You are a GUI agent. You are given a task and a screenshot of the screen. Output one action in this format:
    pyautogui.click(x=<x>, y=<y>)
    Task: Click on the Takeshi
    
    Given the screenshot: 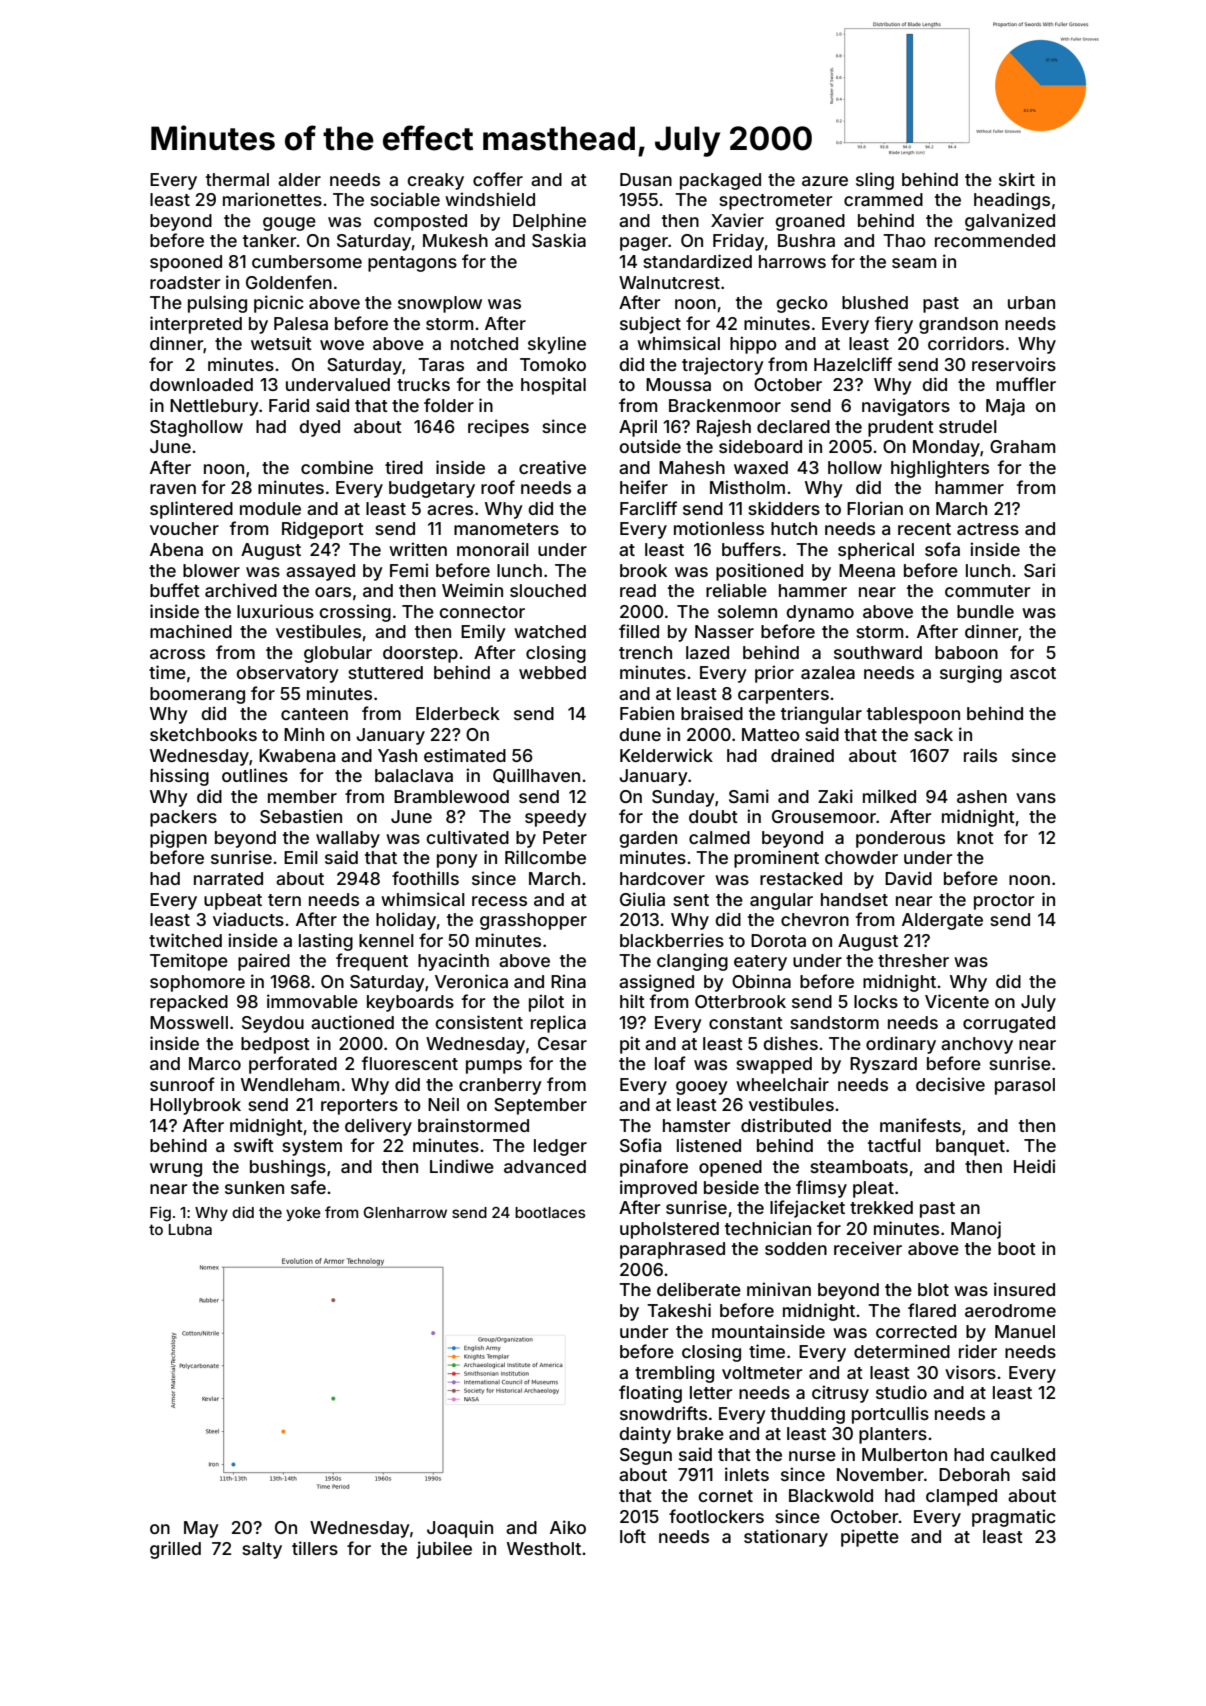 What is the action you would take?
    pyautogui.click(x=679, y=1310)
